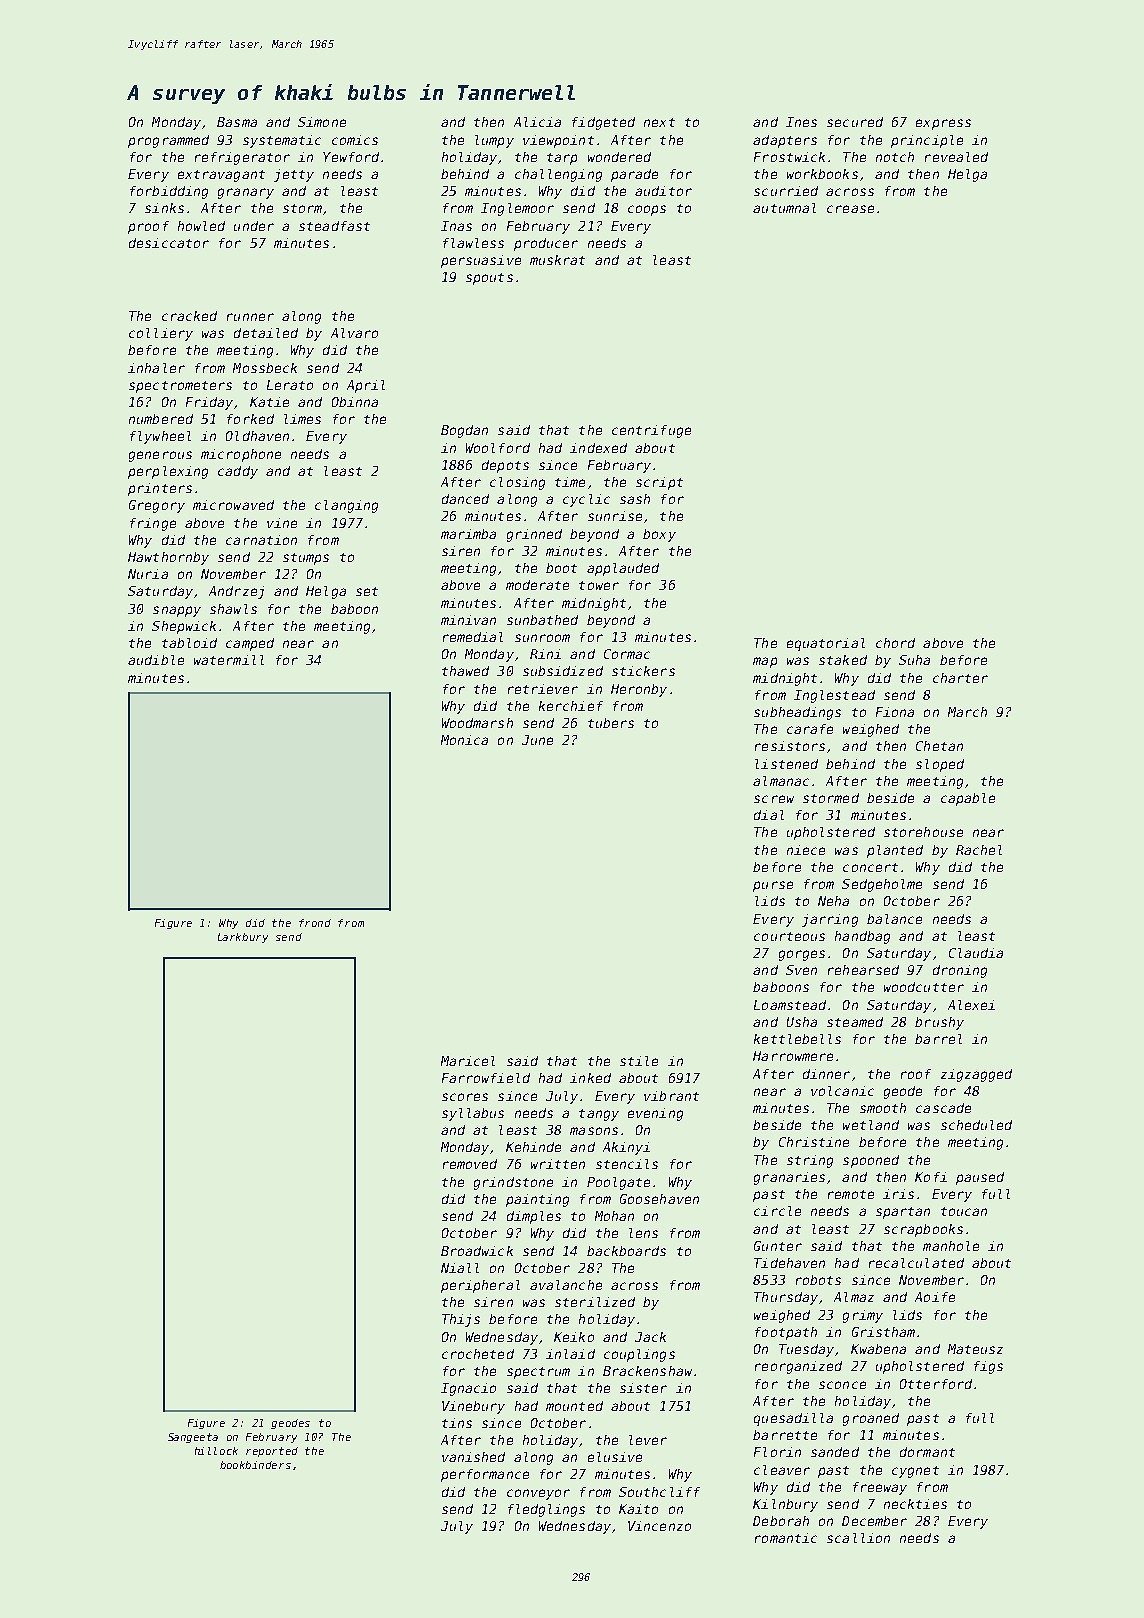 The width and height of the image is (1144, 1618). I want to click on chord, so click(895, 643).
